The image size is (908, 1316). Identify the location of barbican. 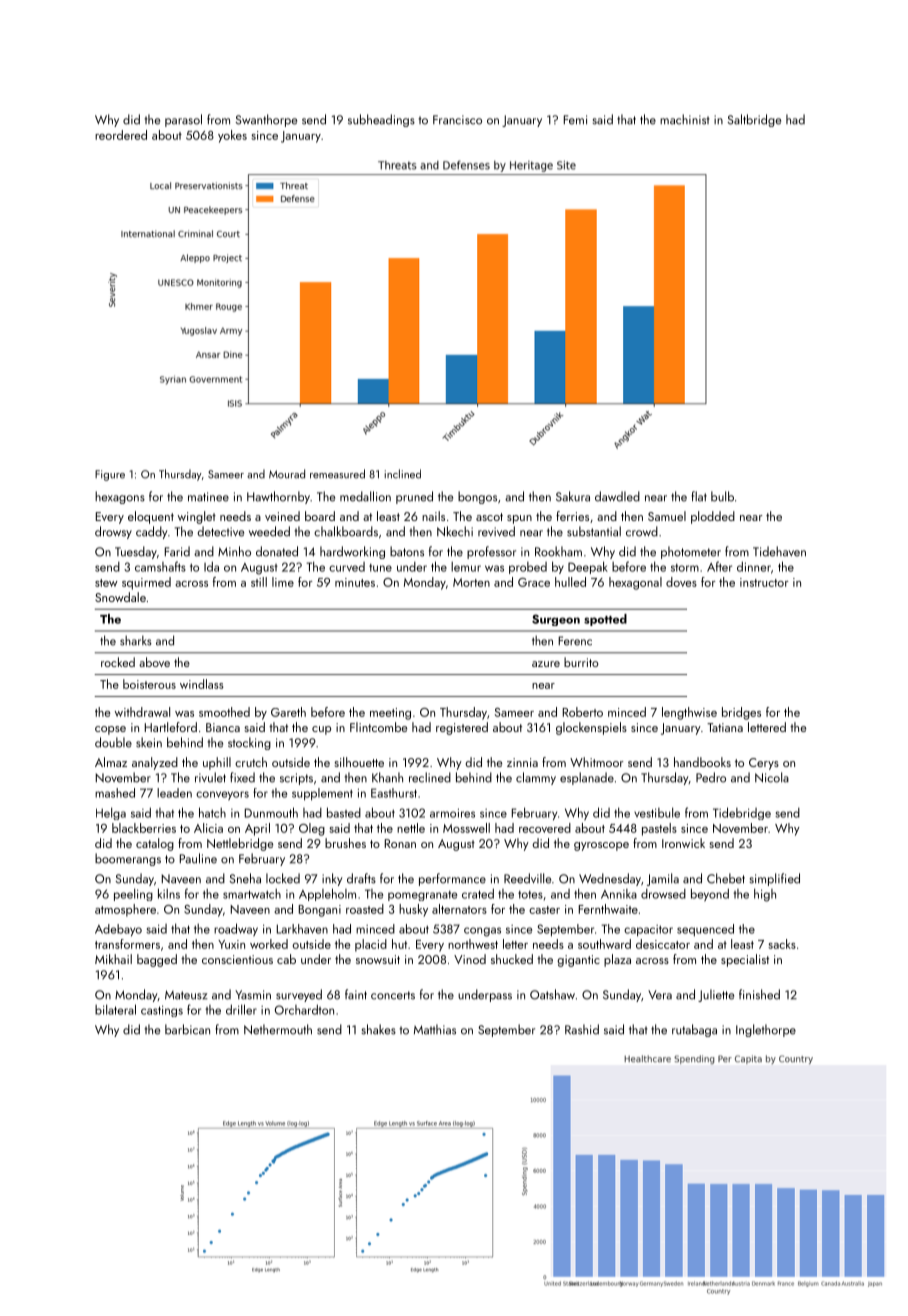
(187, 1029).
